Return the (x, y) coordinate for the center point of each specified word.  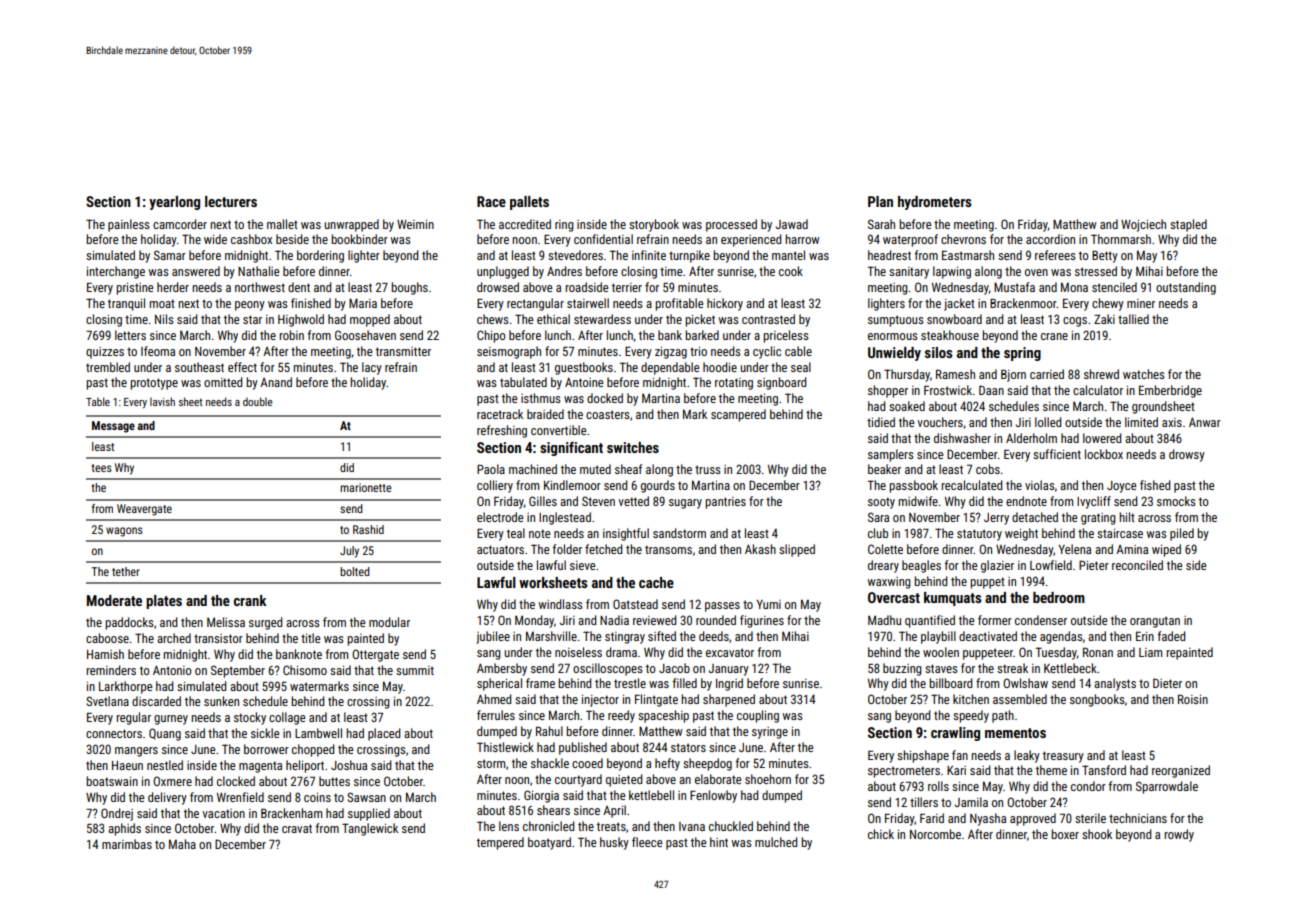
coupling (758, 716)
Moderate (114, 600)
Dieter (1167, 683)
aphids (124, 829)
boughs (409, 288)
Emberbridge (1170, 391)
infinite (649, 255)
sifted (662, 636)
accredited (525, 224)
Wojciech (1143, 225)
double (258, 401)
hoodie (720, 367)
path (1003, 716)
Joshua (349, 765)
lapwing (952, 272)
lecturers (231, 201)
